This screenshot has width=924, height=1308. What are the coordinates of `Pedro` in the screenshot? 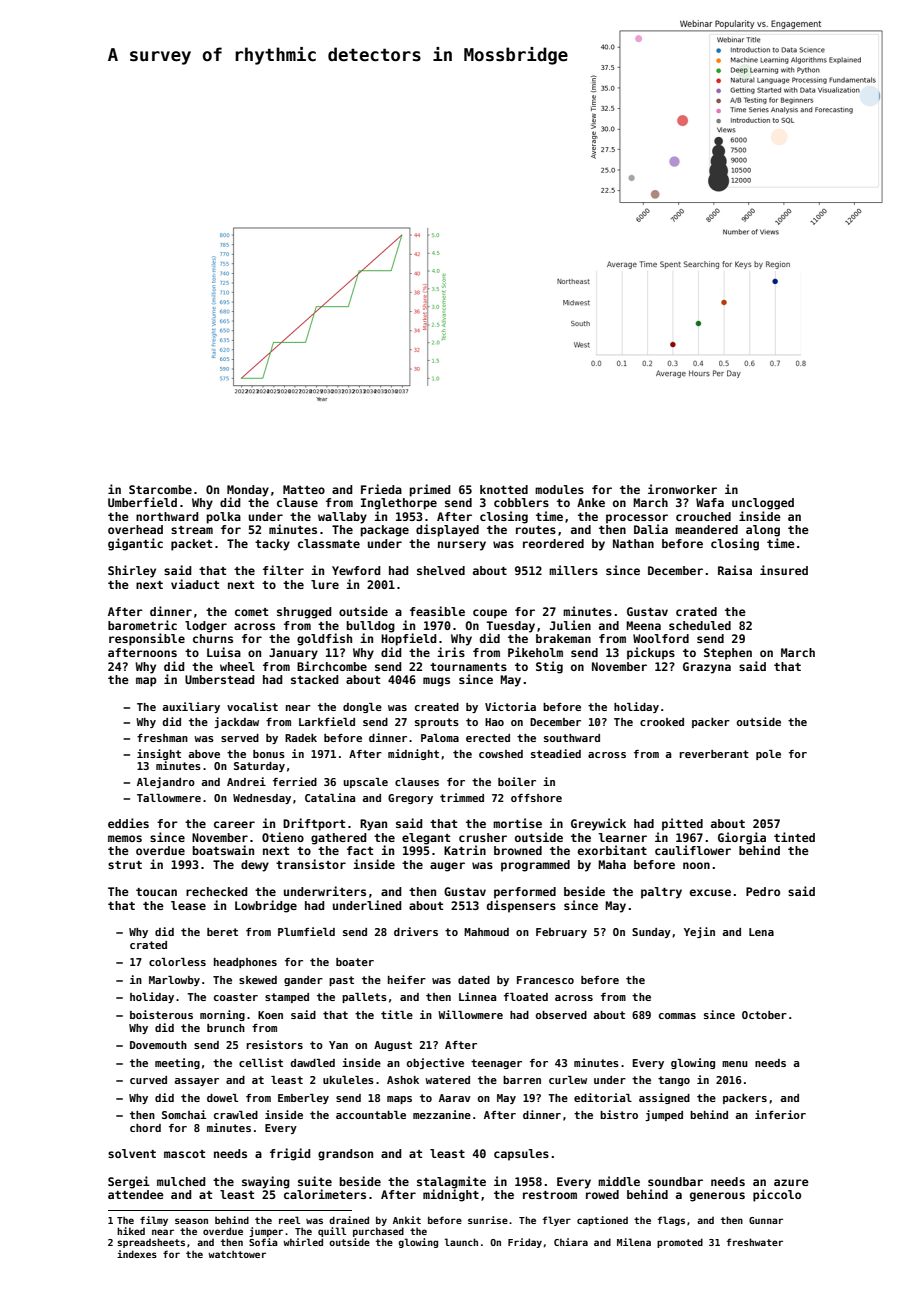 It's located at (763, 891).
